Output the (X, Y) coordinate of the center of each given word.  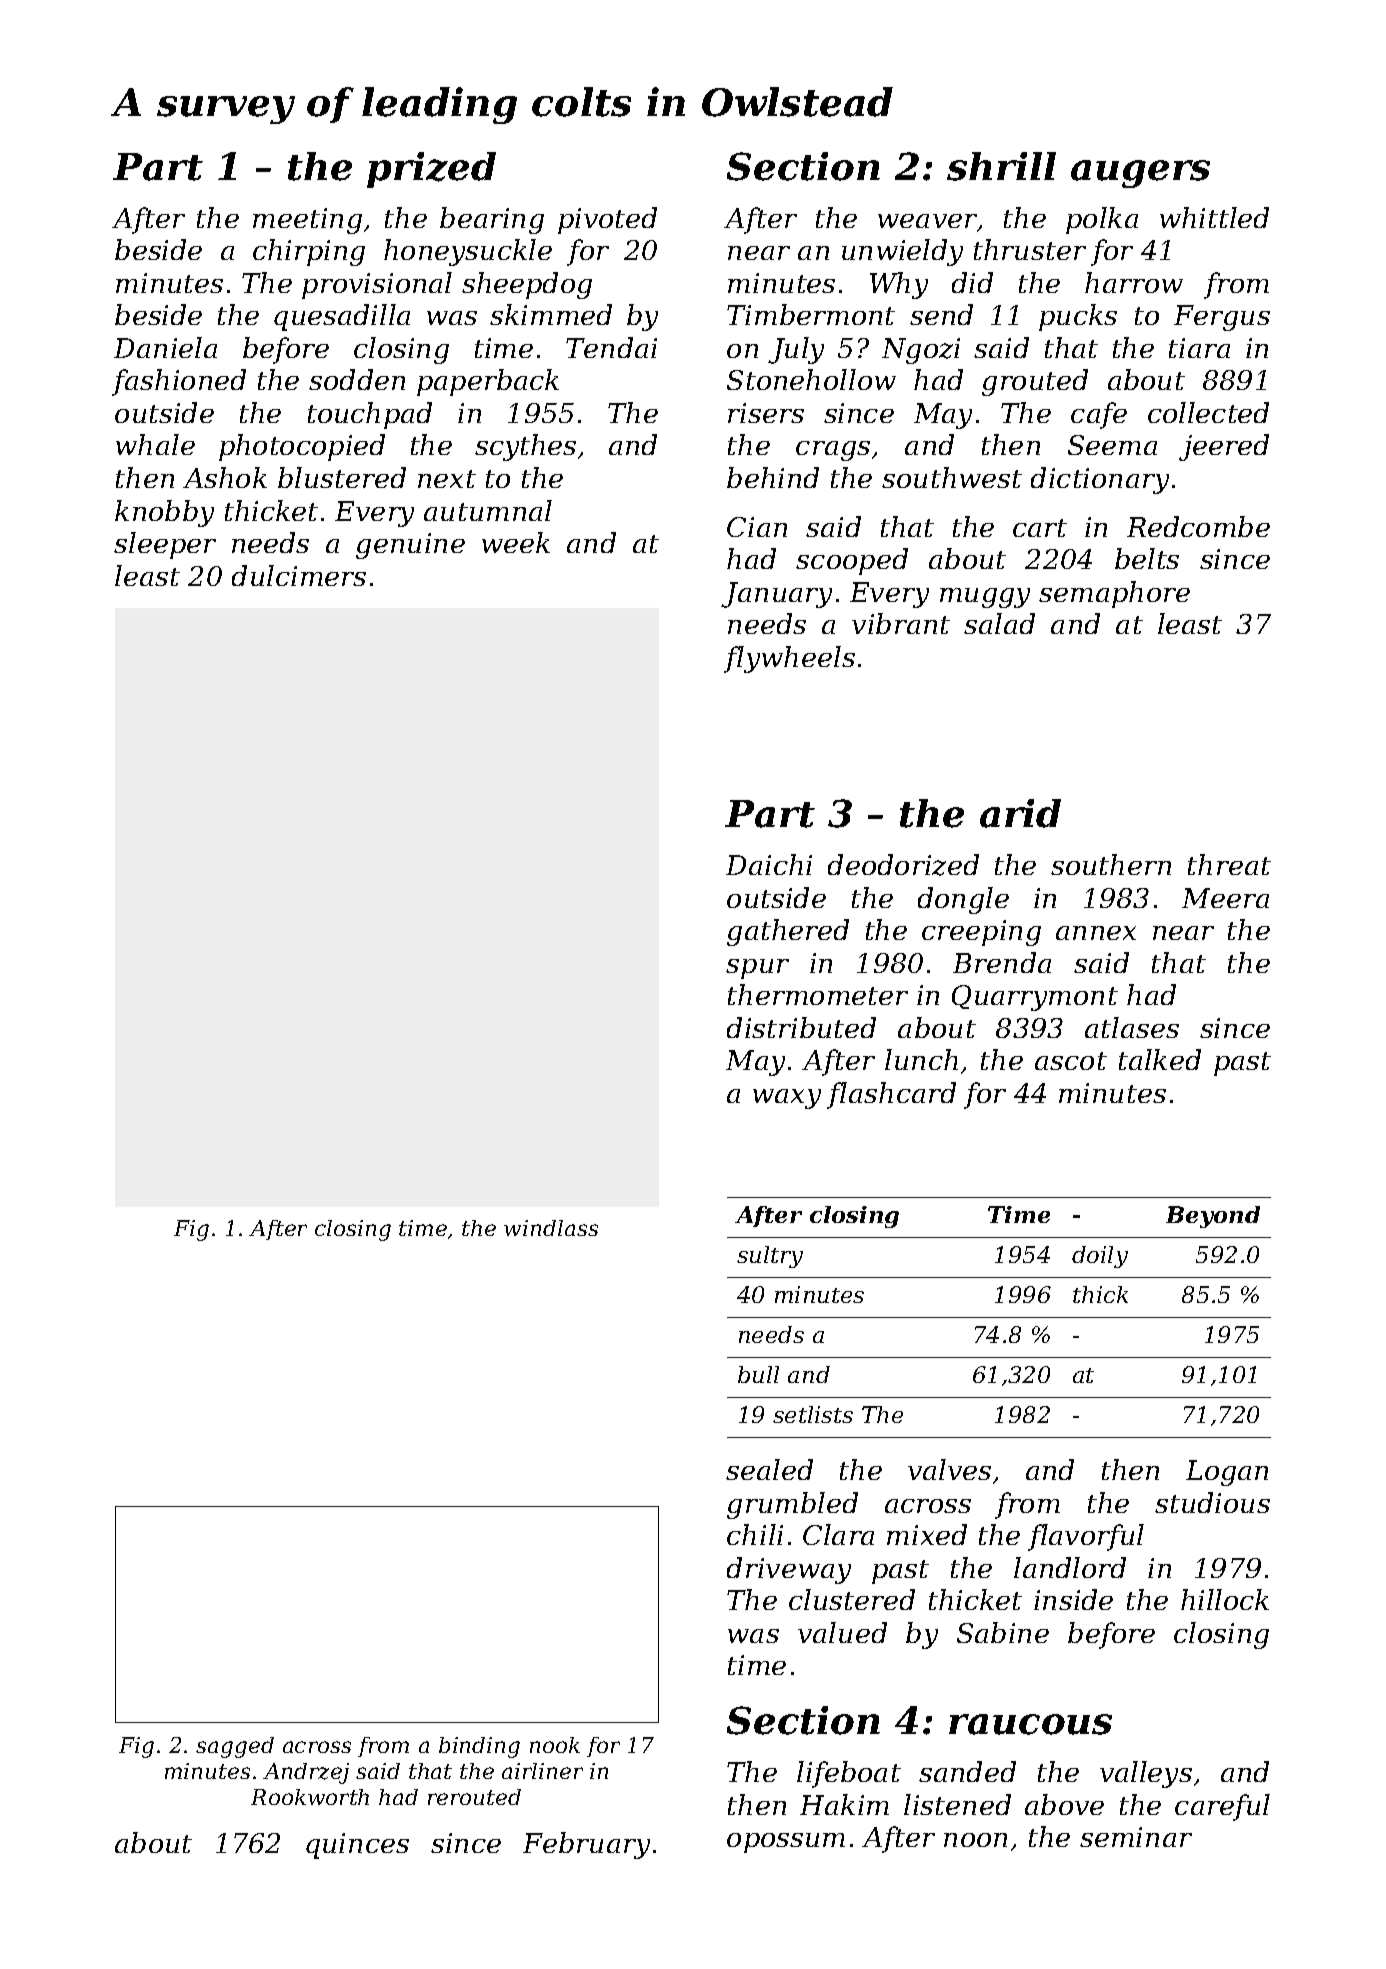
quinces (357, 1846)
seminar (1136, 1837)
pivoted (607, 220)
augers (1140, 174)
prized (431, 170)
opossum (786, 1843)
